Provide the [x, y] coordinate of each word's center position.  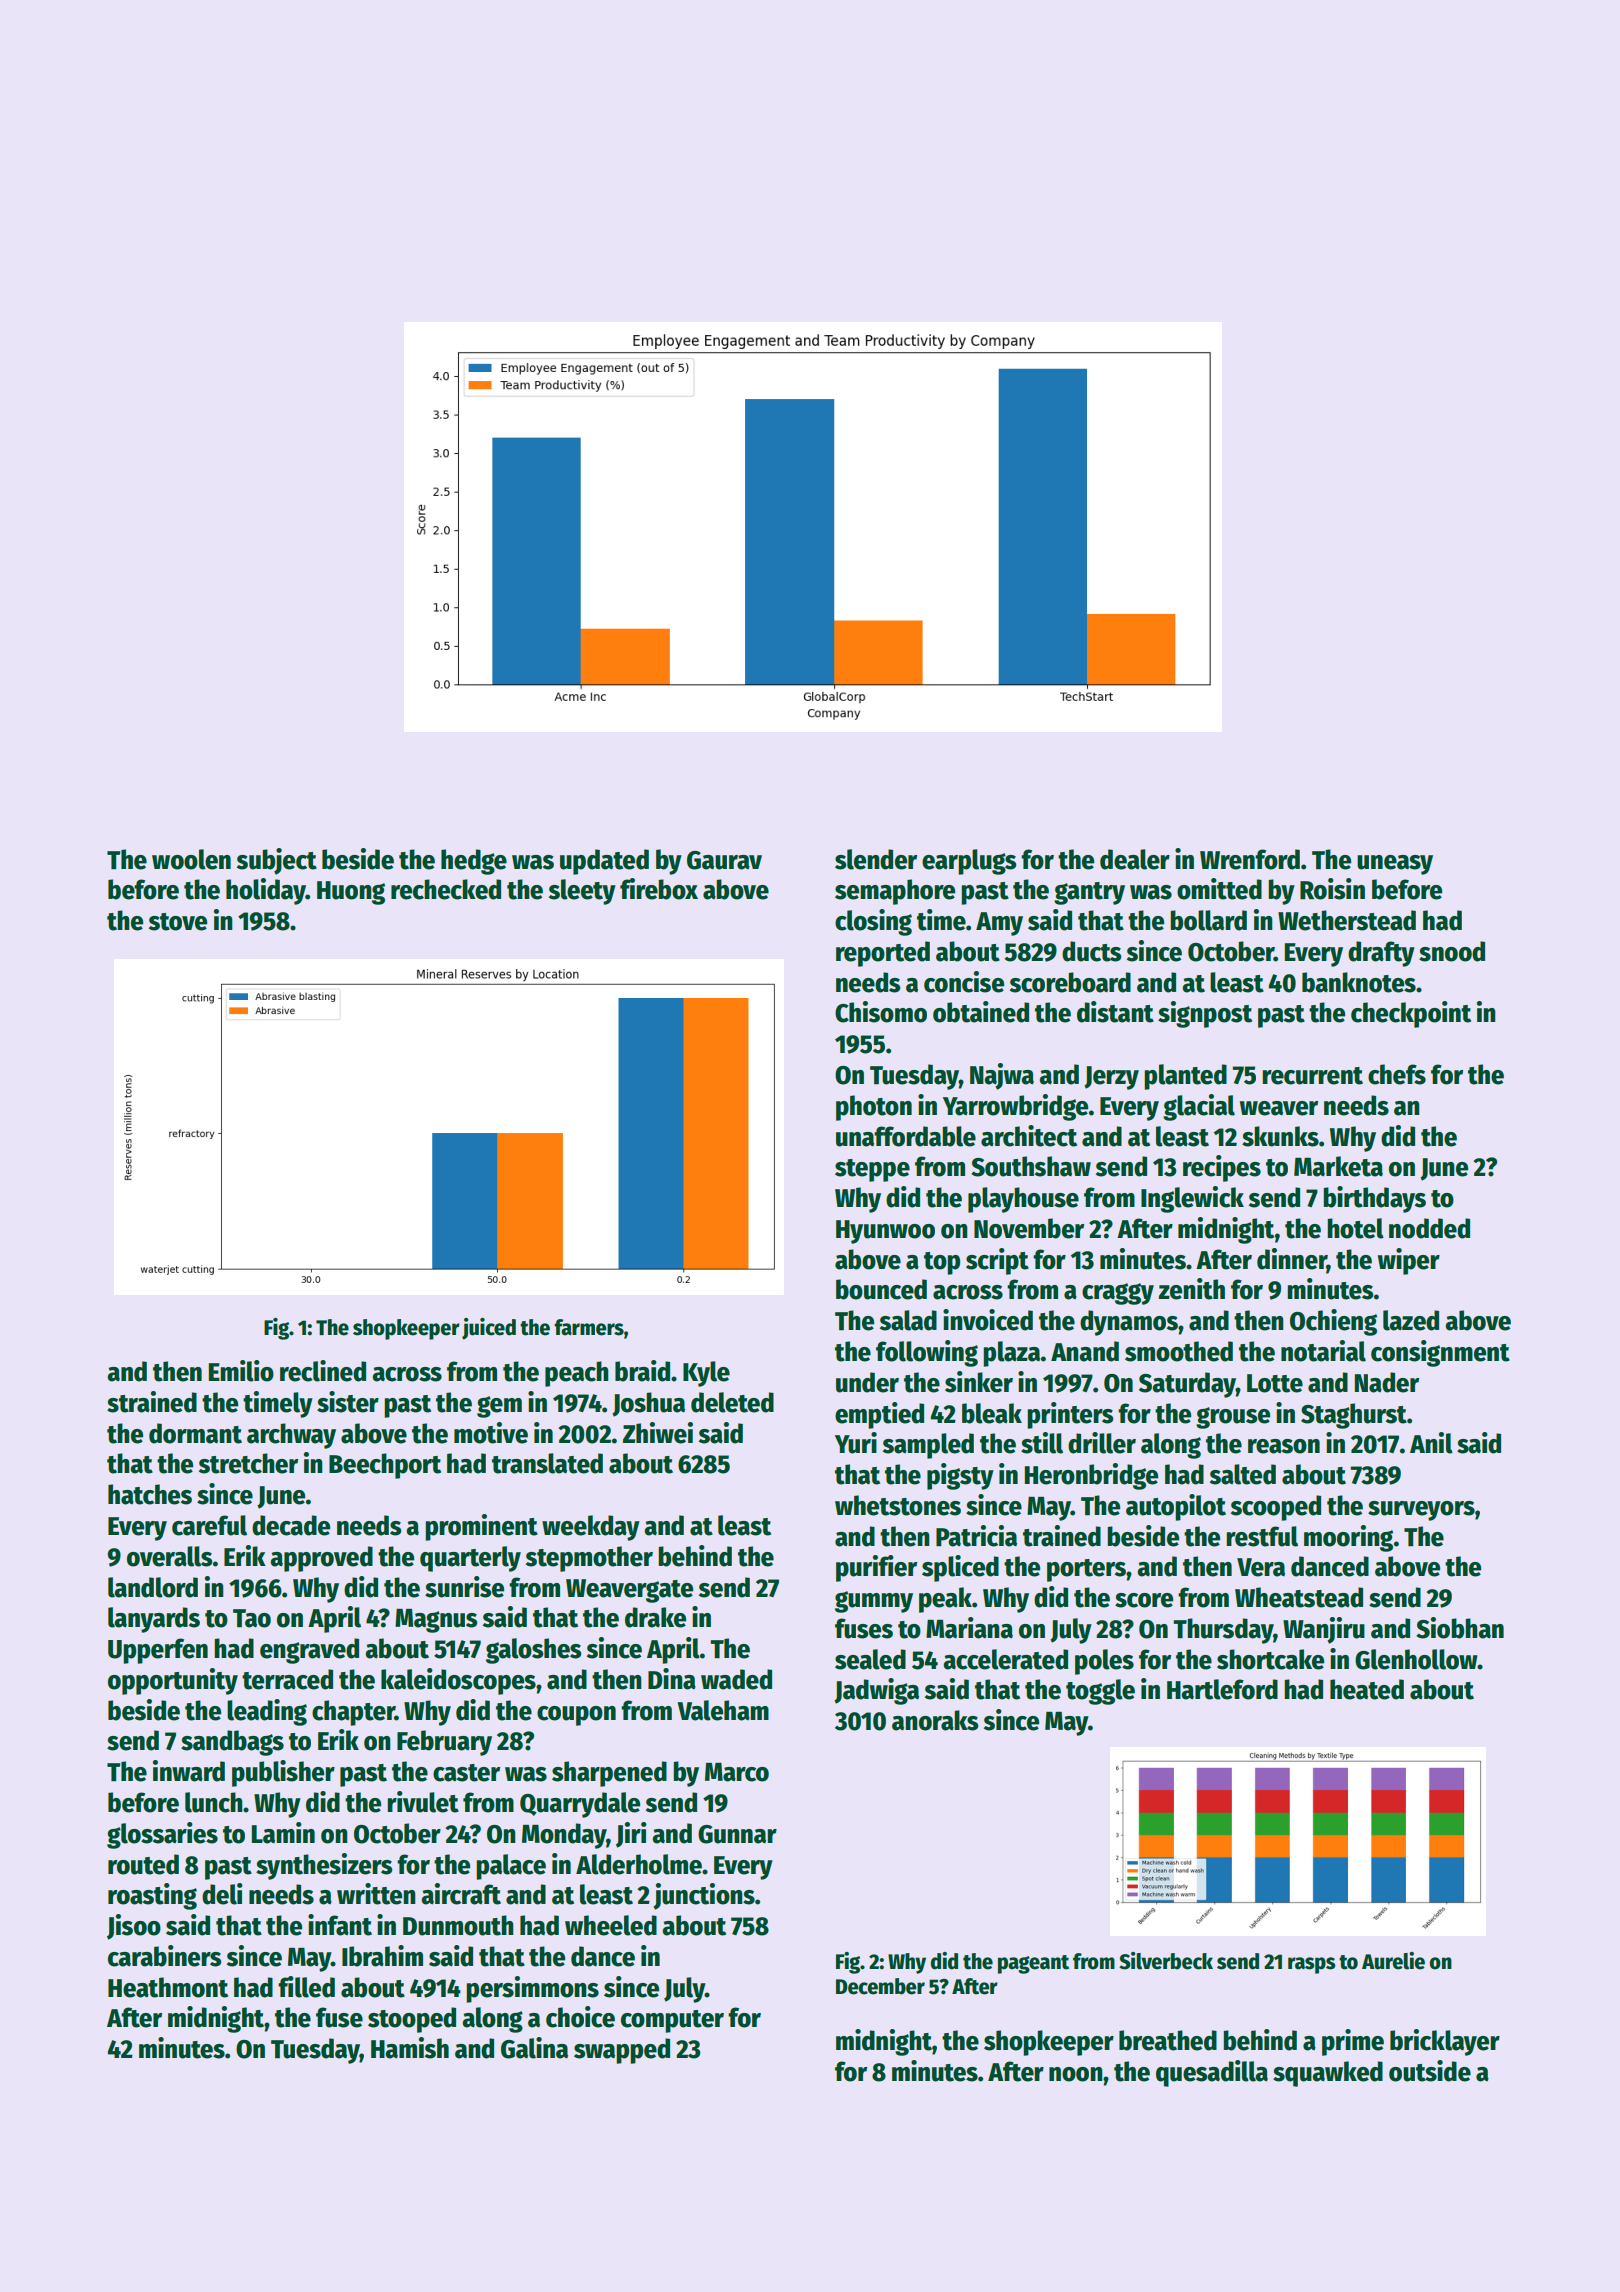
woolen [191, 859]
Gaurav [724, 860]
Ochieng [1333, 1322]
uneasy [1395, 865]
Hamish [410, 2048]
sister [348, 1402]
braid [642, 1371]
